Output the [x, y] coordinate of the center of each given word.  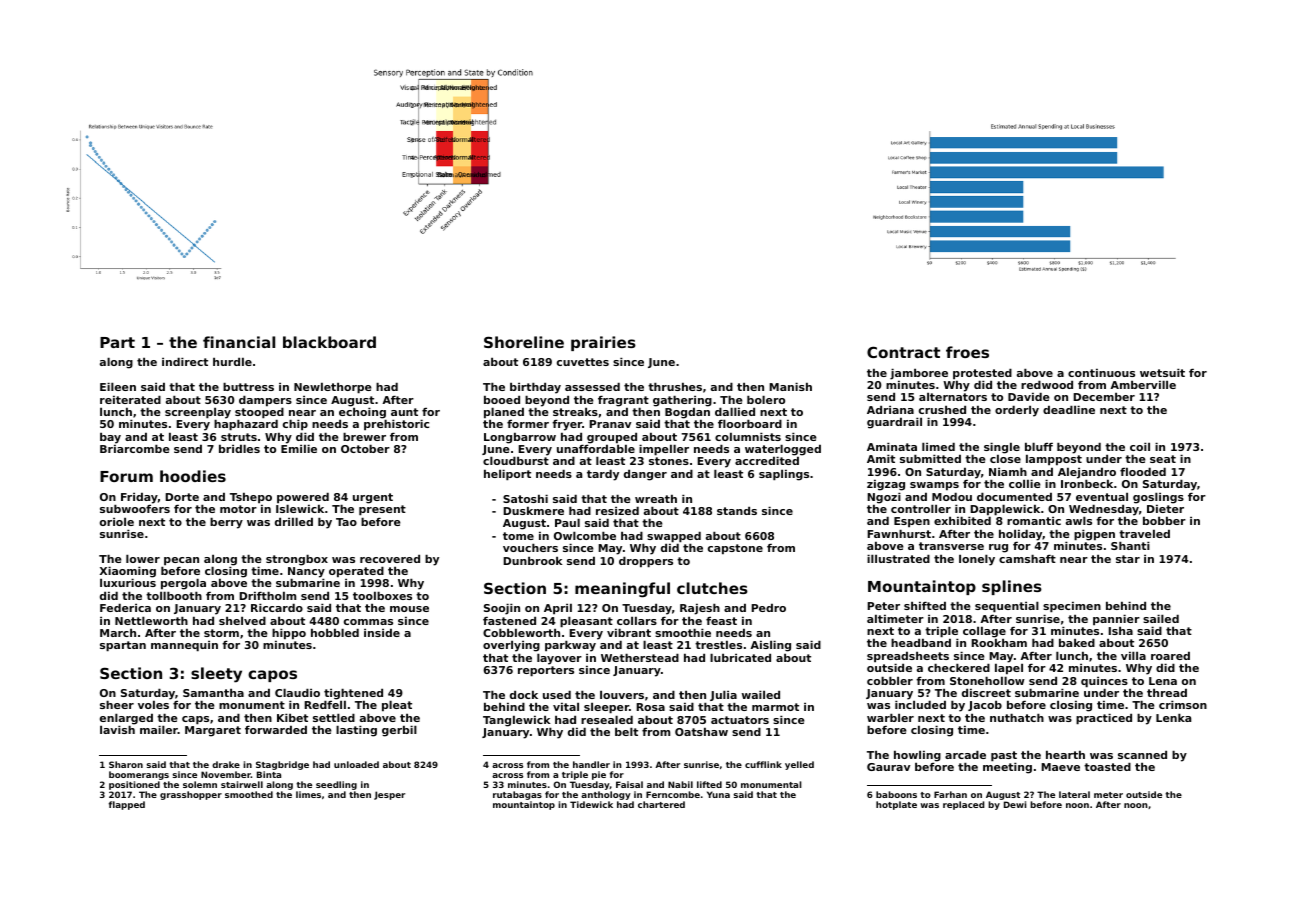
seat [1163, 459]
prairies [603, 343]
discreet [986, 692]
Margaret [213, 731]
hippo [289, 634]
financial [239, 342]
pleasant [586, 622]
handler [591, 764]
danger [645, 475]
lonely [977, 560]
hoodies [193, 476]
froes [967, 352]
